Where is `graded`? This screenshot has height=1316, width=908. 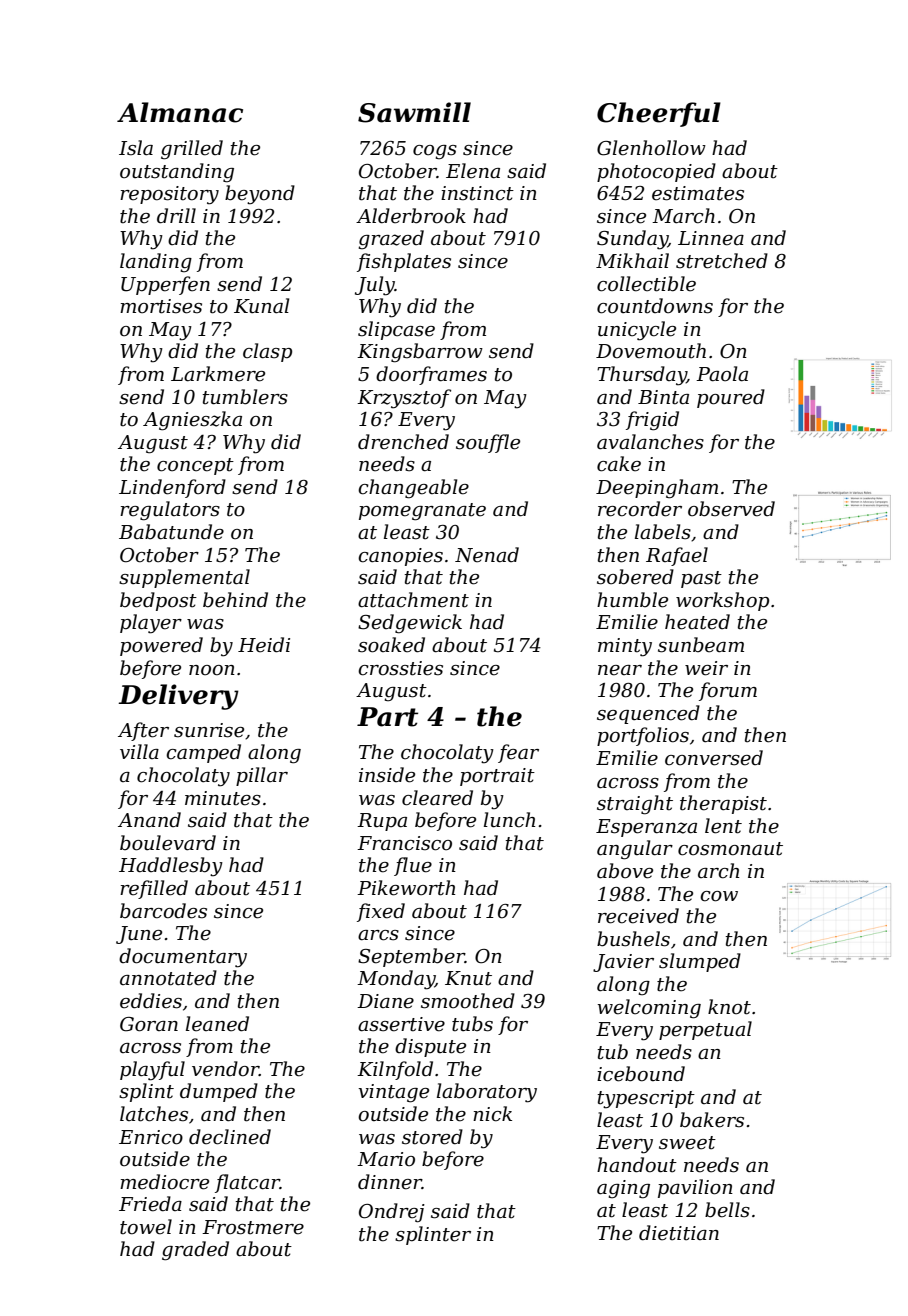 graded is located at coordinates (195, 1251).
